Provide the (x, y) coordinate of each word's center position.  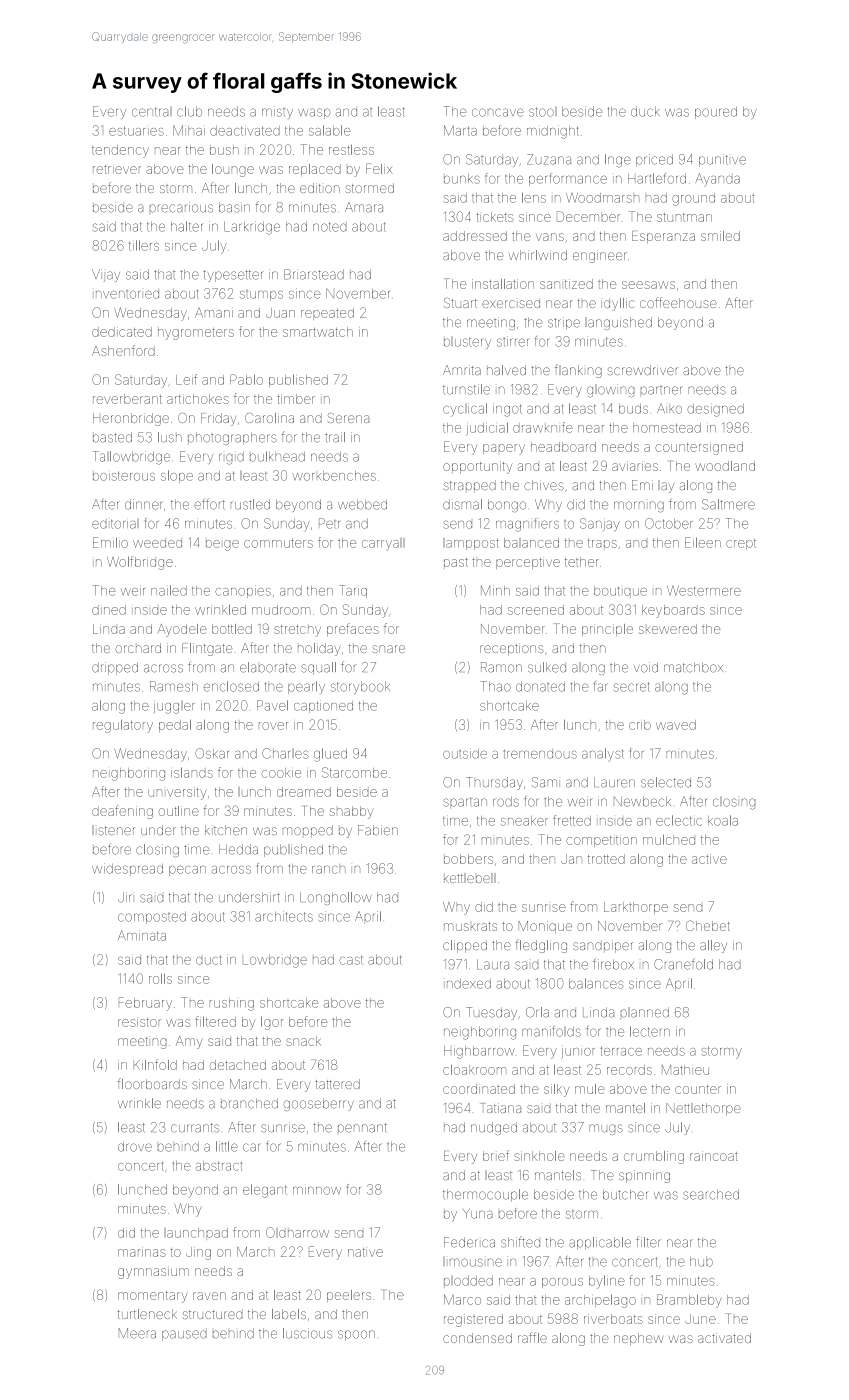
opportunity (477, 467)
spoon (356, 1335)
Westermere (704, 591)
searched (711, 1194)
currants (195, 1128)
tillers (144, 245)
